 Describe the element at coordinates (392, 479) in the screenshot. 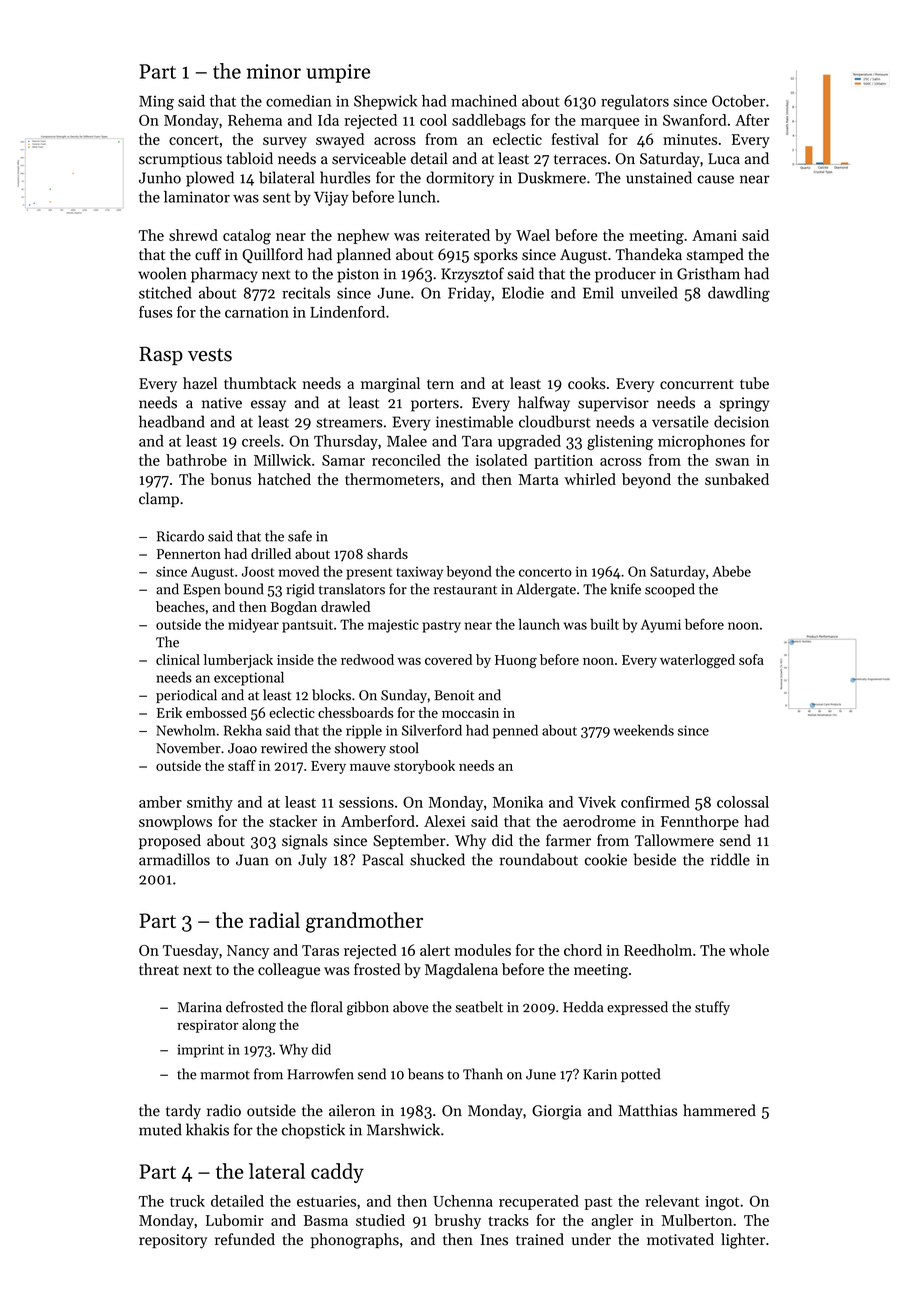

I see `thermometers` at that location.
